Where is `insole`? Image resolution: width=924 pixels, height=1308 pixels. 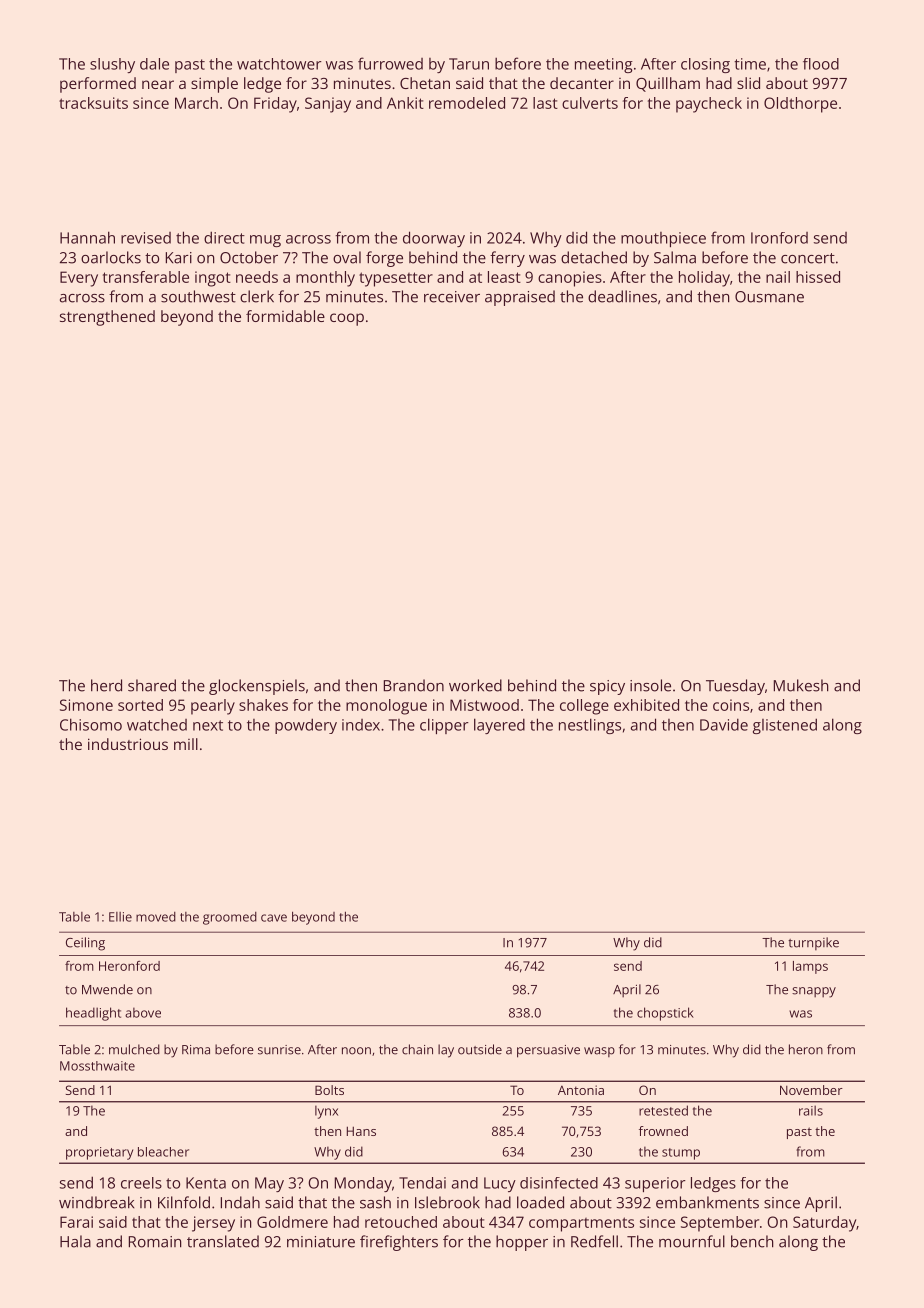
insole is located at coordinates (650, 685).
